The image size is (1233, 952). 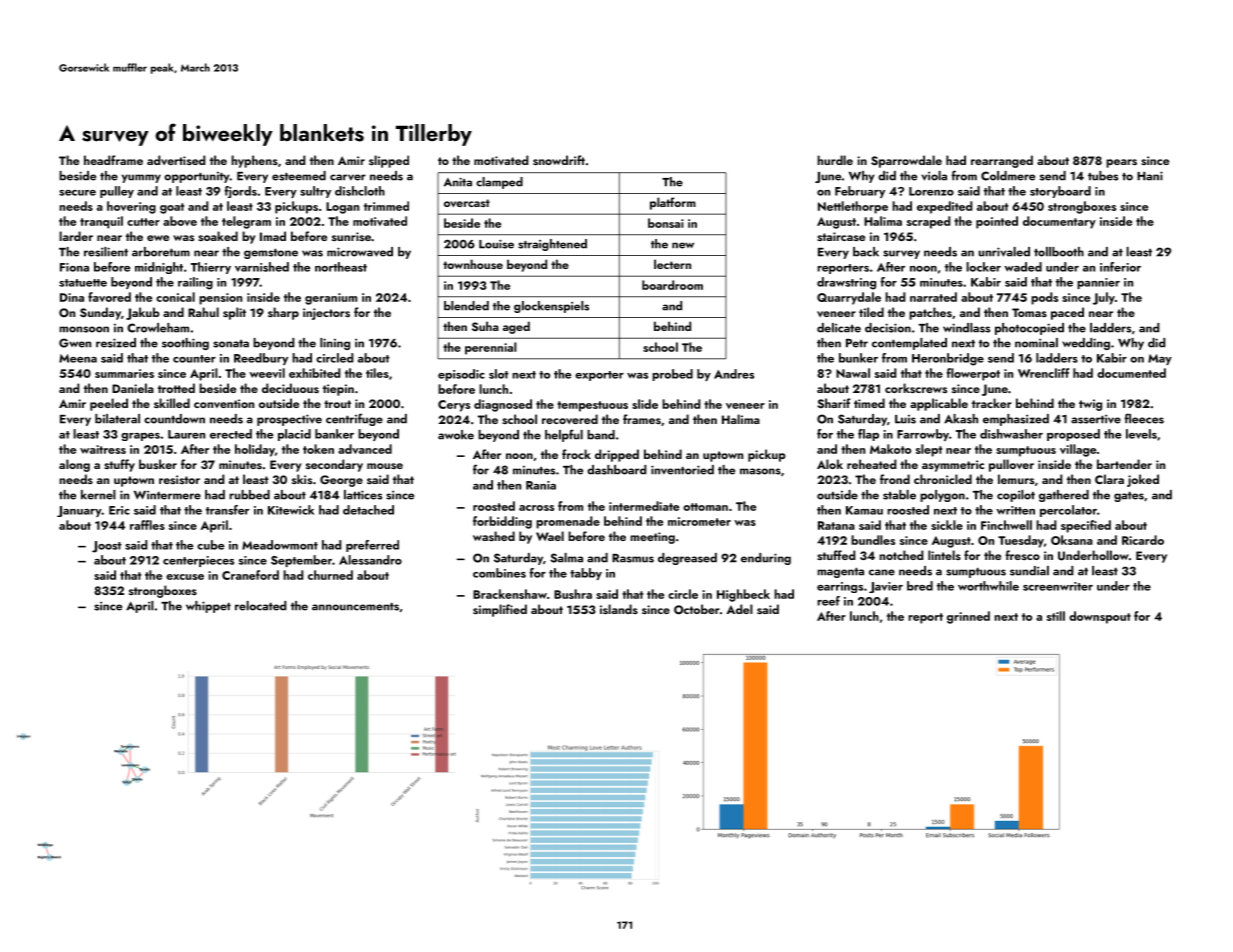 I want to click on waitress, so click(x=103, y=449).
